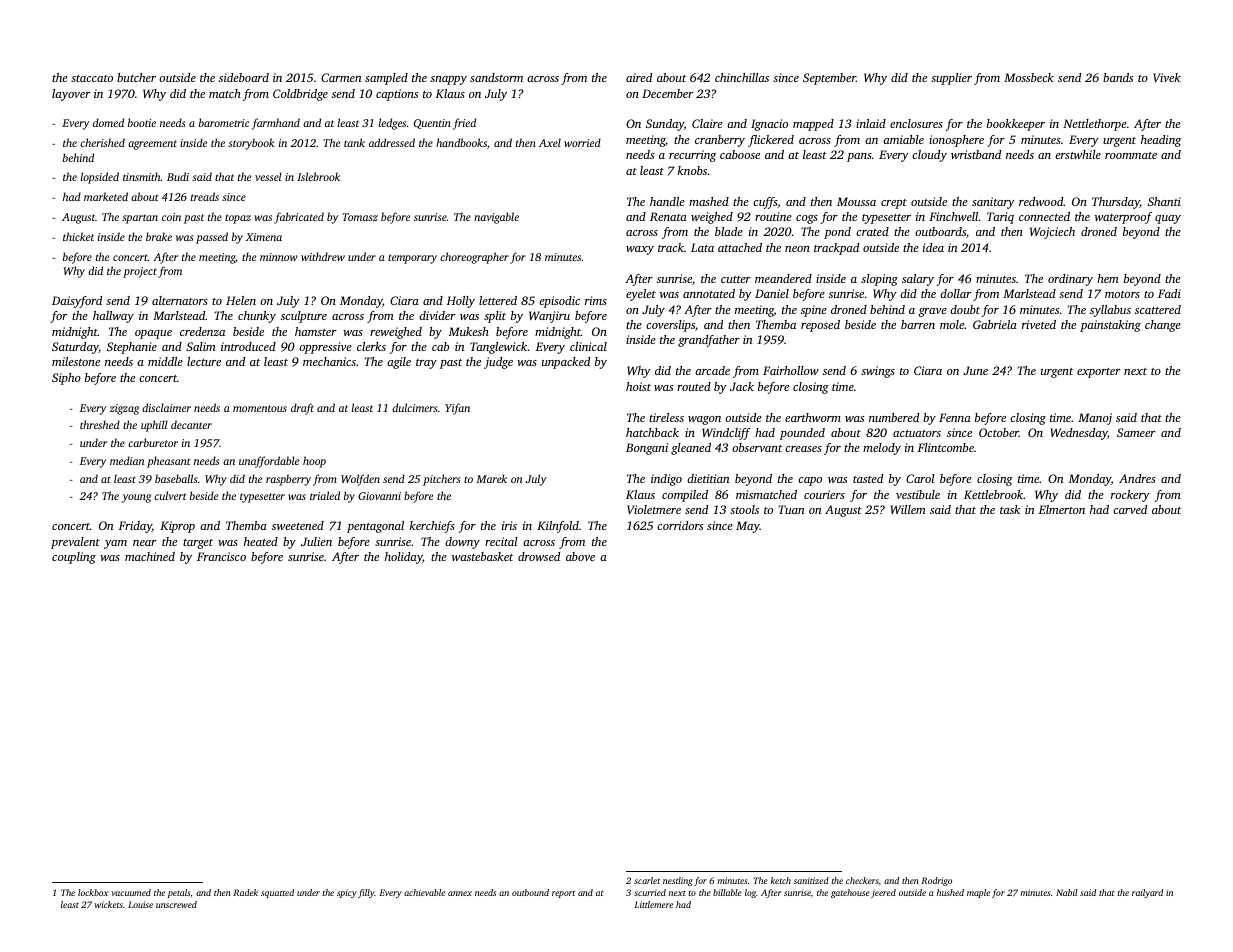 The width and height of the document is (1233, 952). Describe the element at coordinates (580, 556) in the document. I see `above` at that location.
